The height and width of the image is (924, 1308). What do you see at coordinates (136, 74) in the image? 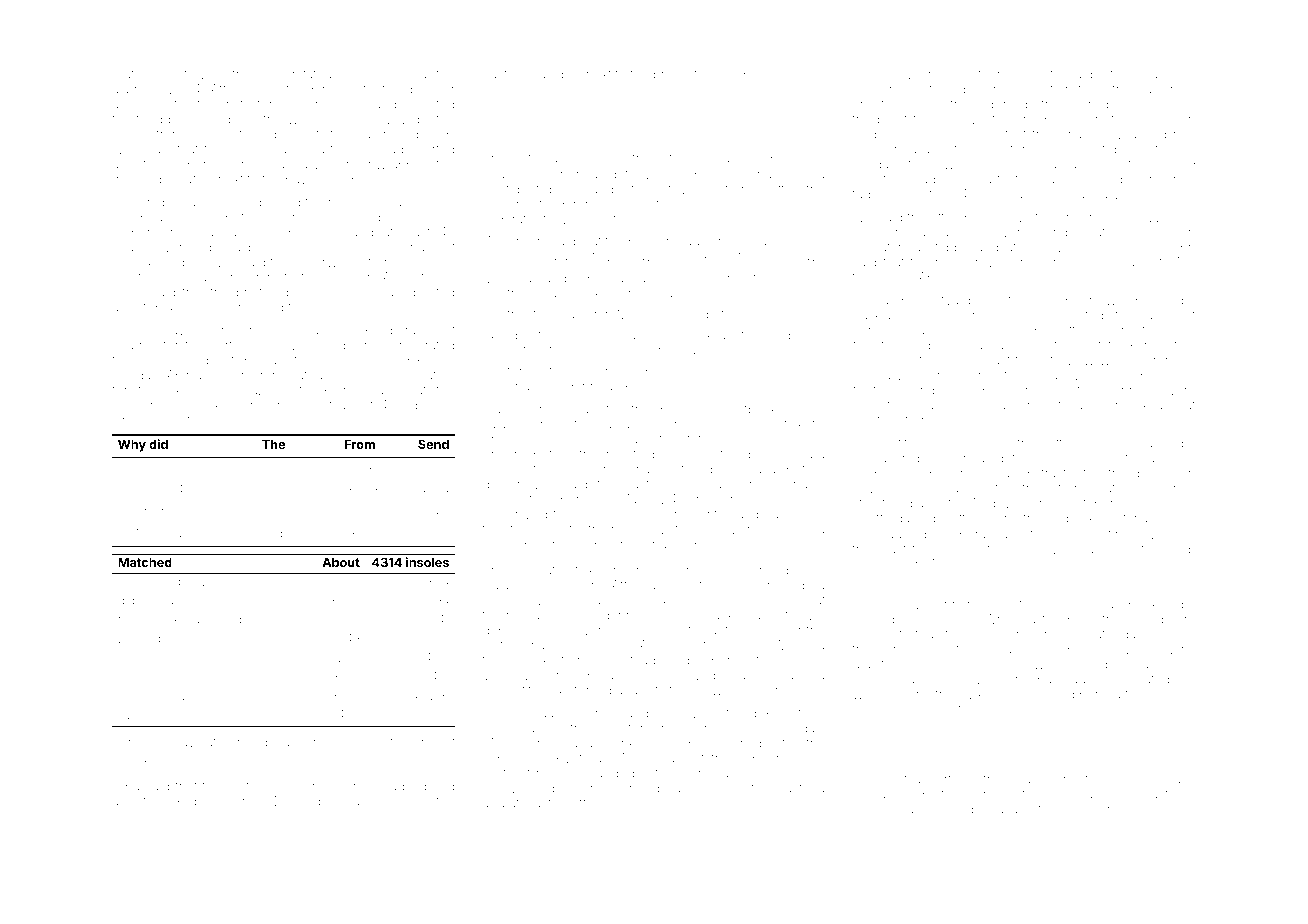
I see `Mathieu` at bounding box center [136, 74].
